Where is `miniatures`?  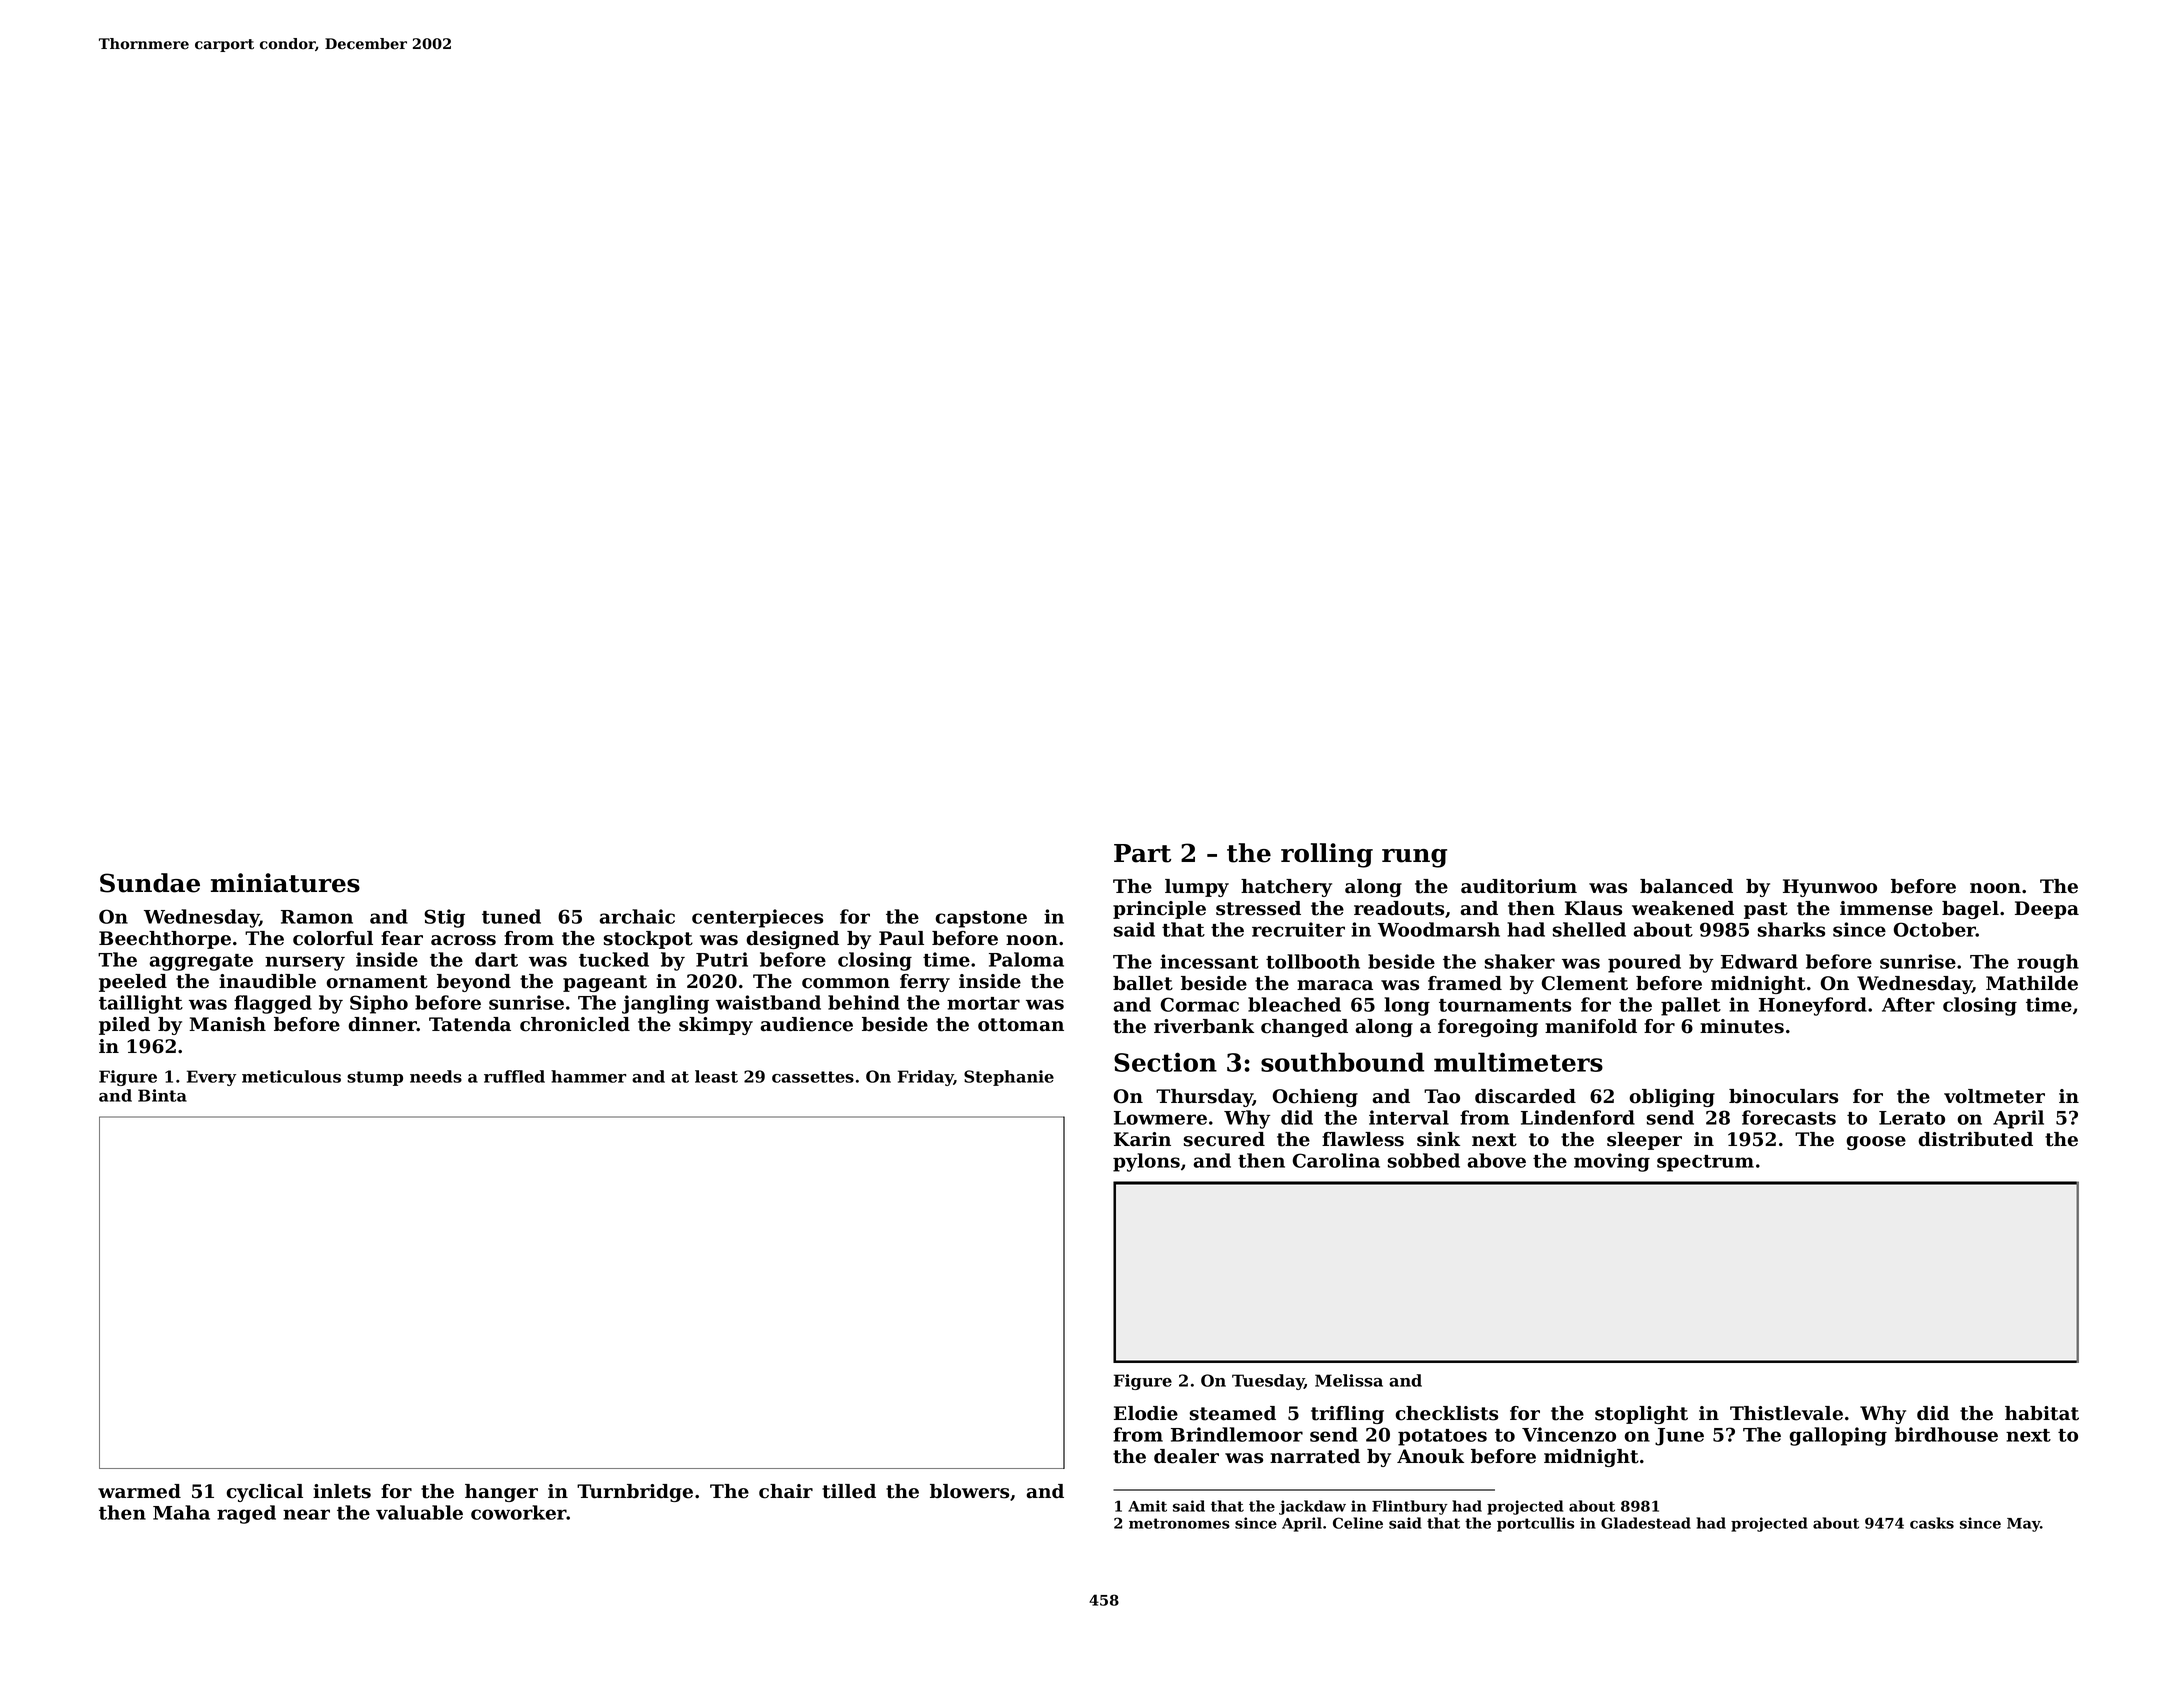 miniatures is located at coordinates (285, 883).
